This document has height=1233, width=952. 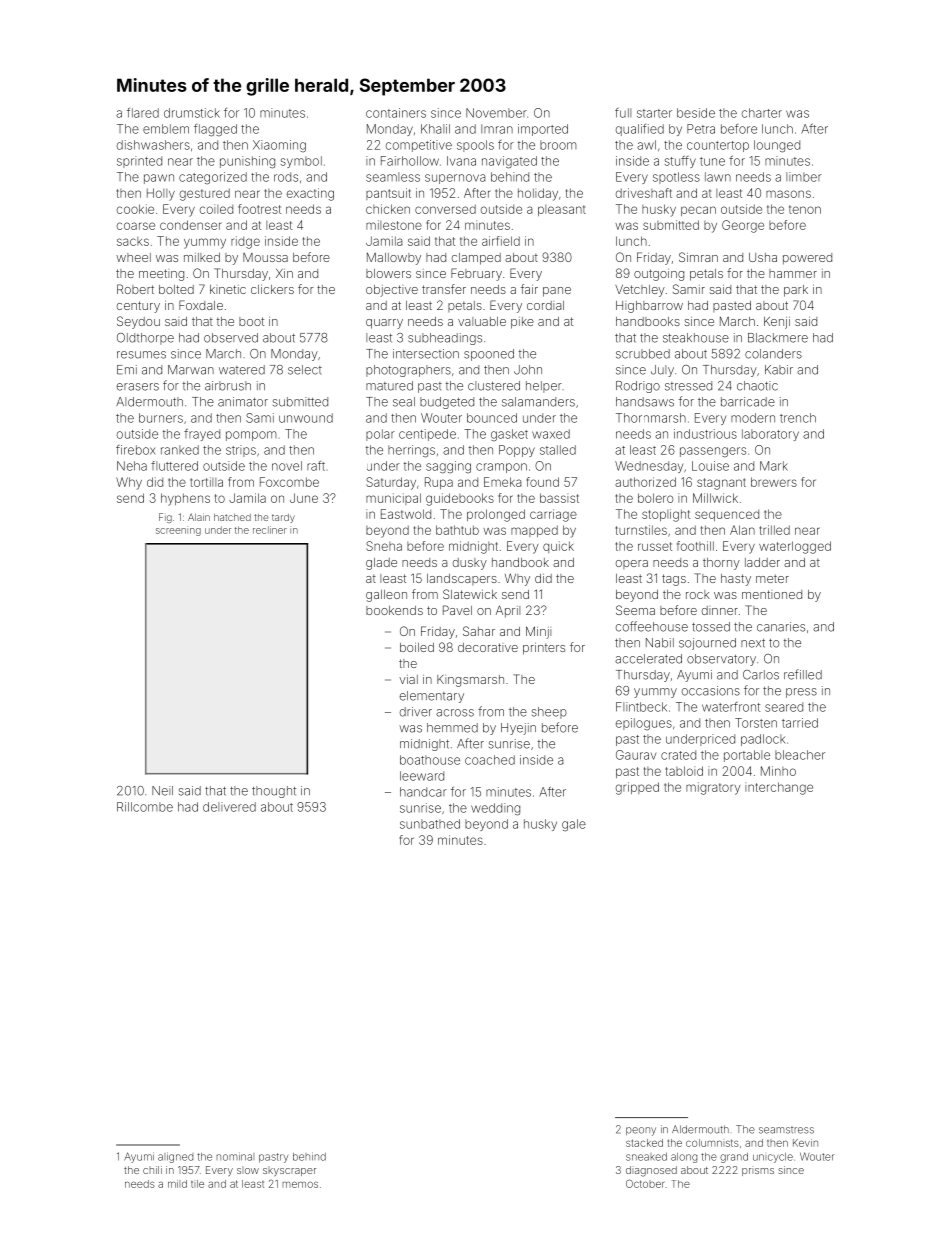 What do you see at coordinates (215, 130) in the document?
I see `flagged` at bounding box center [215, 130].
